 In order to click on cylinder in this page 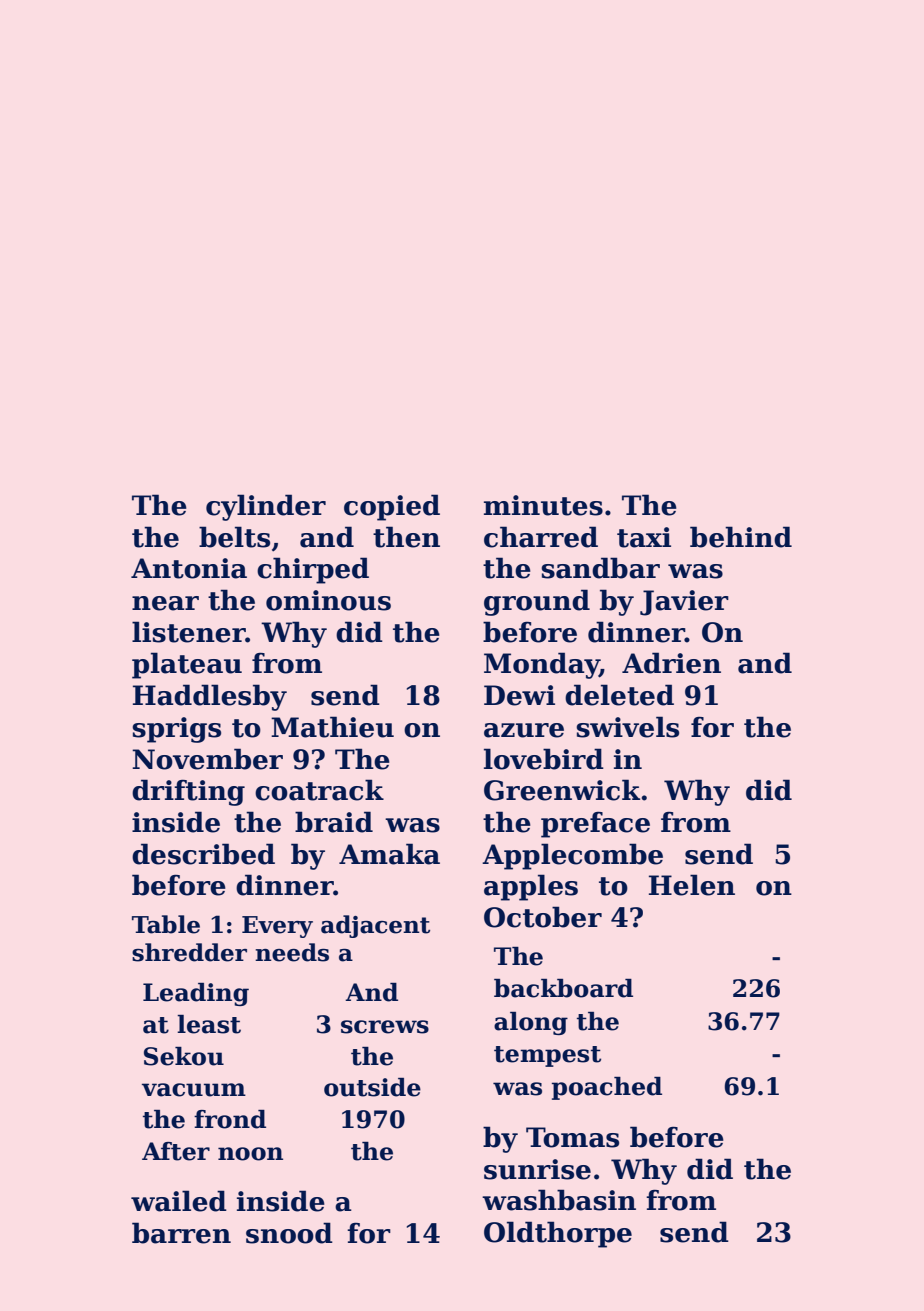, I will do `click(266, 507)`.
